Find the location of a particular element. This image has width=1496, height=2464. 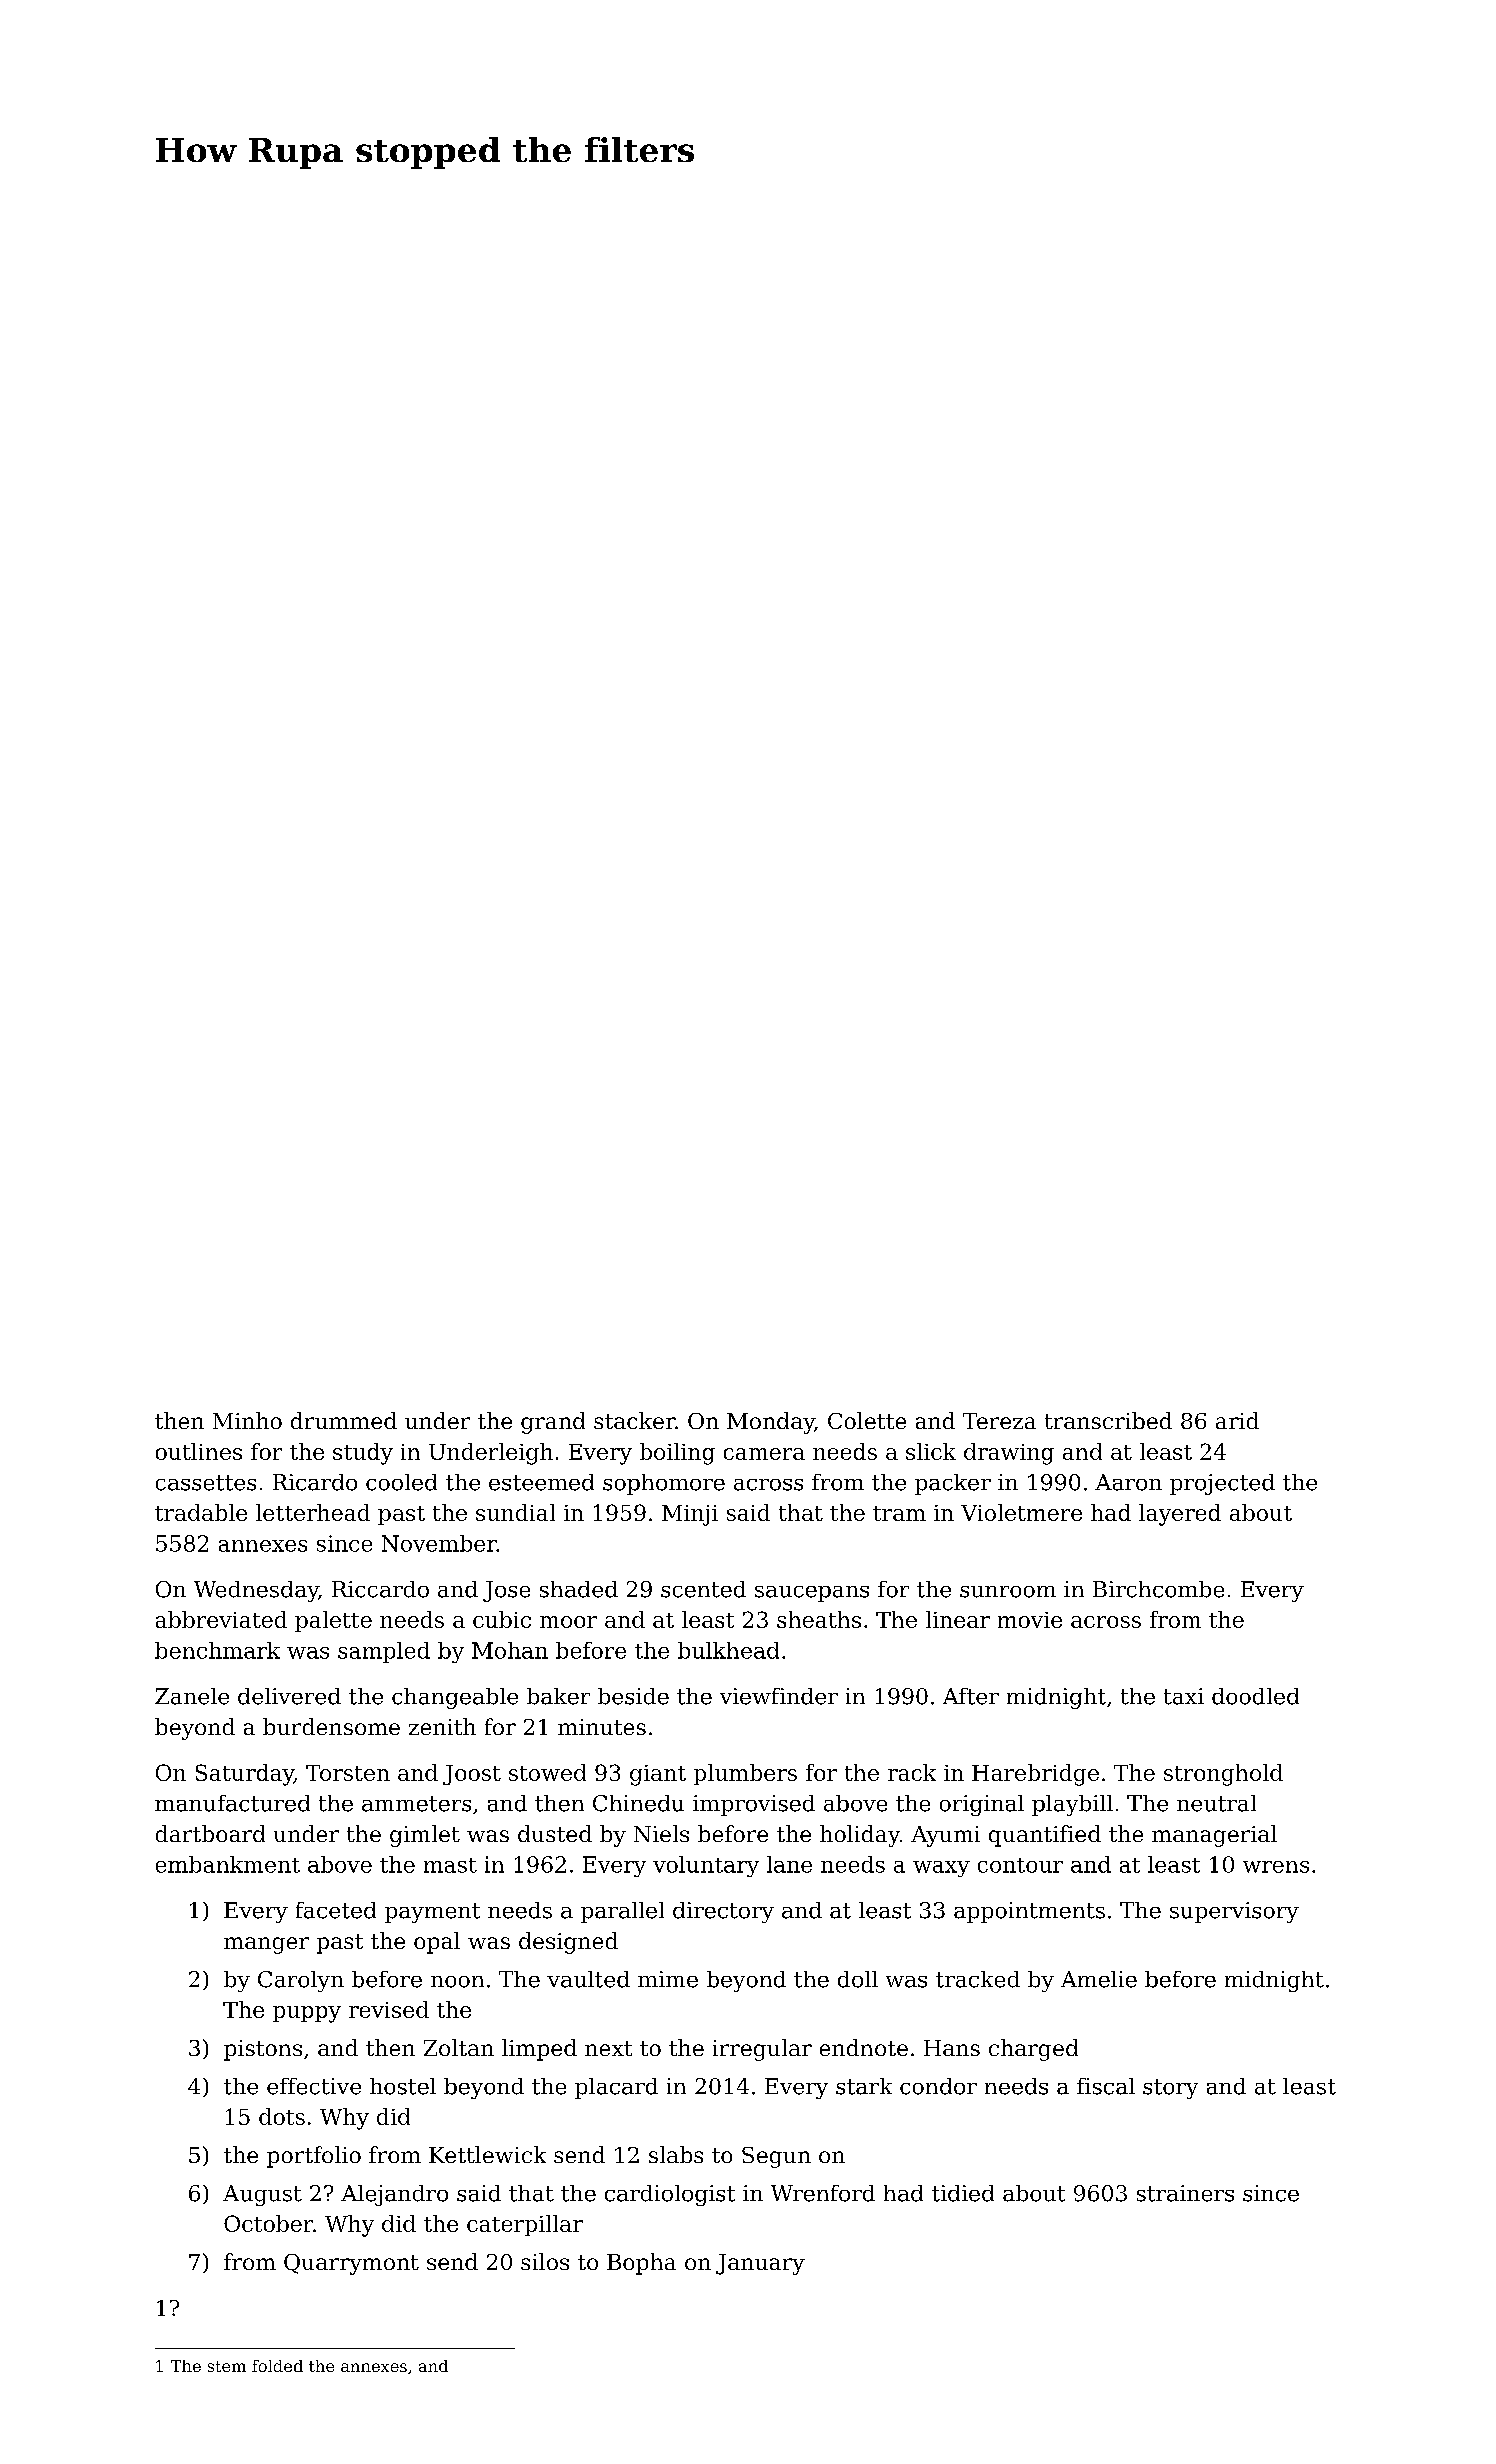

Mohan is located at coordinates (510, 1650).
